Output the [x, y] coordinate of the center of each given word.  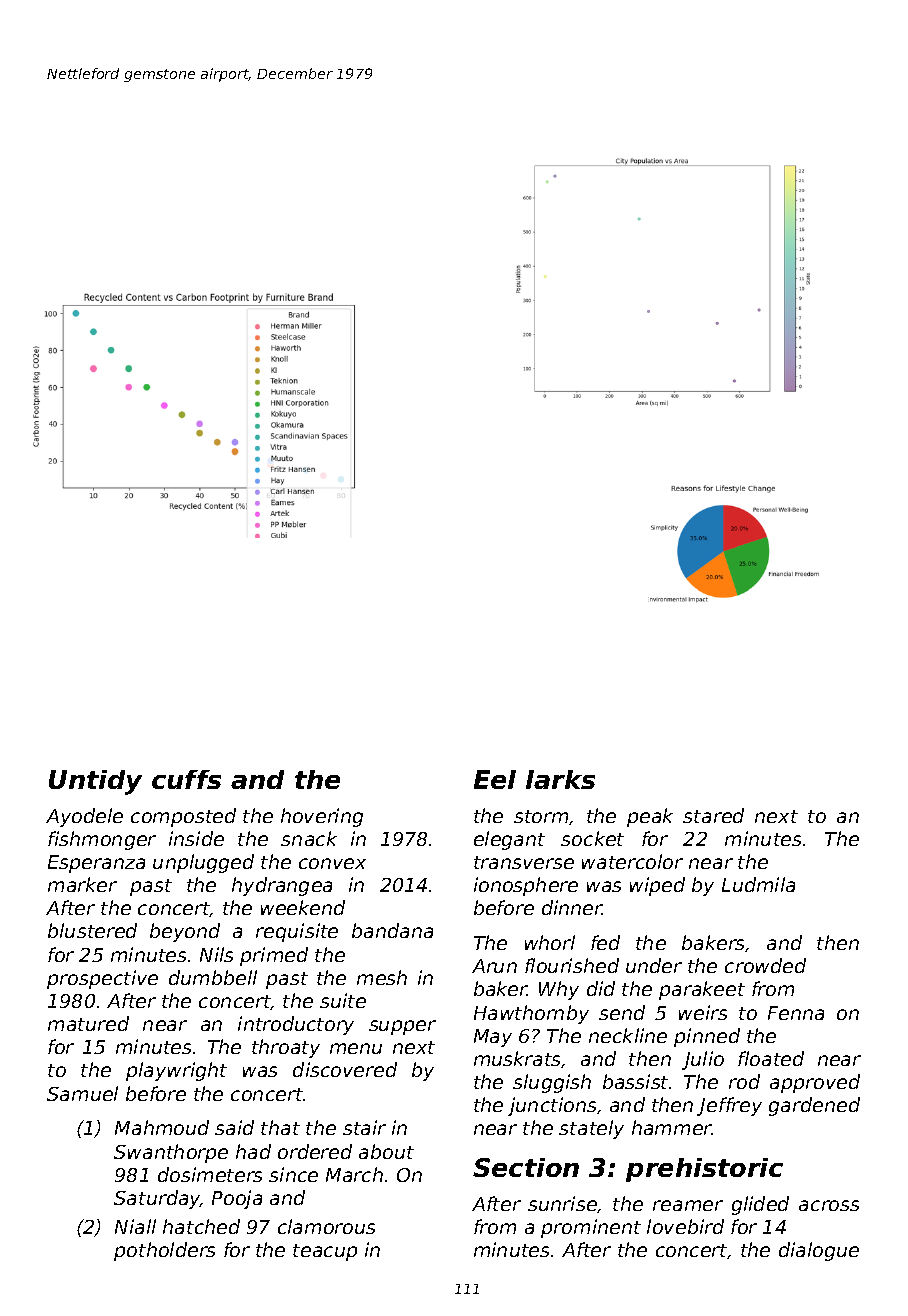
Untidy [95, 782]
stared [713, 815]
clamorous [326, 1226]
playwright [176, 1071]
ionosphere [526, 886]
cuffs [186, 779]
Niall [135, 1226]
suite [343, 1000]
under [654, 965]
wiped [657, 886]
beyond [185, 932]
